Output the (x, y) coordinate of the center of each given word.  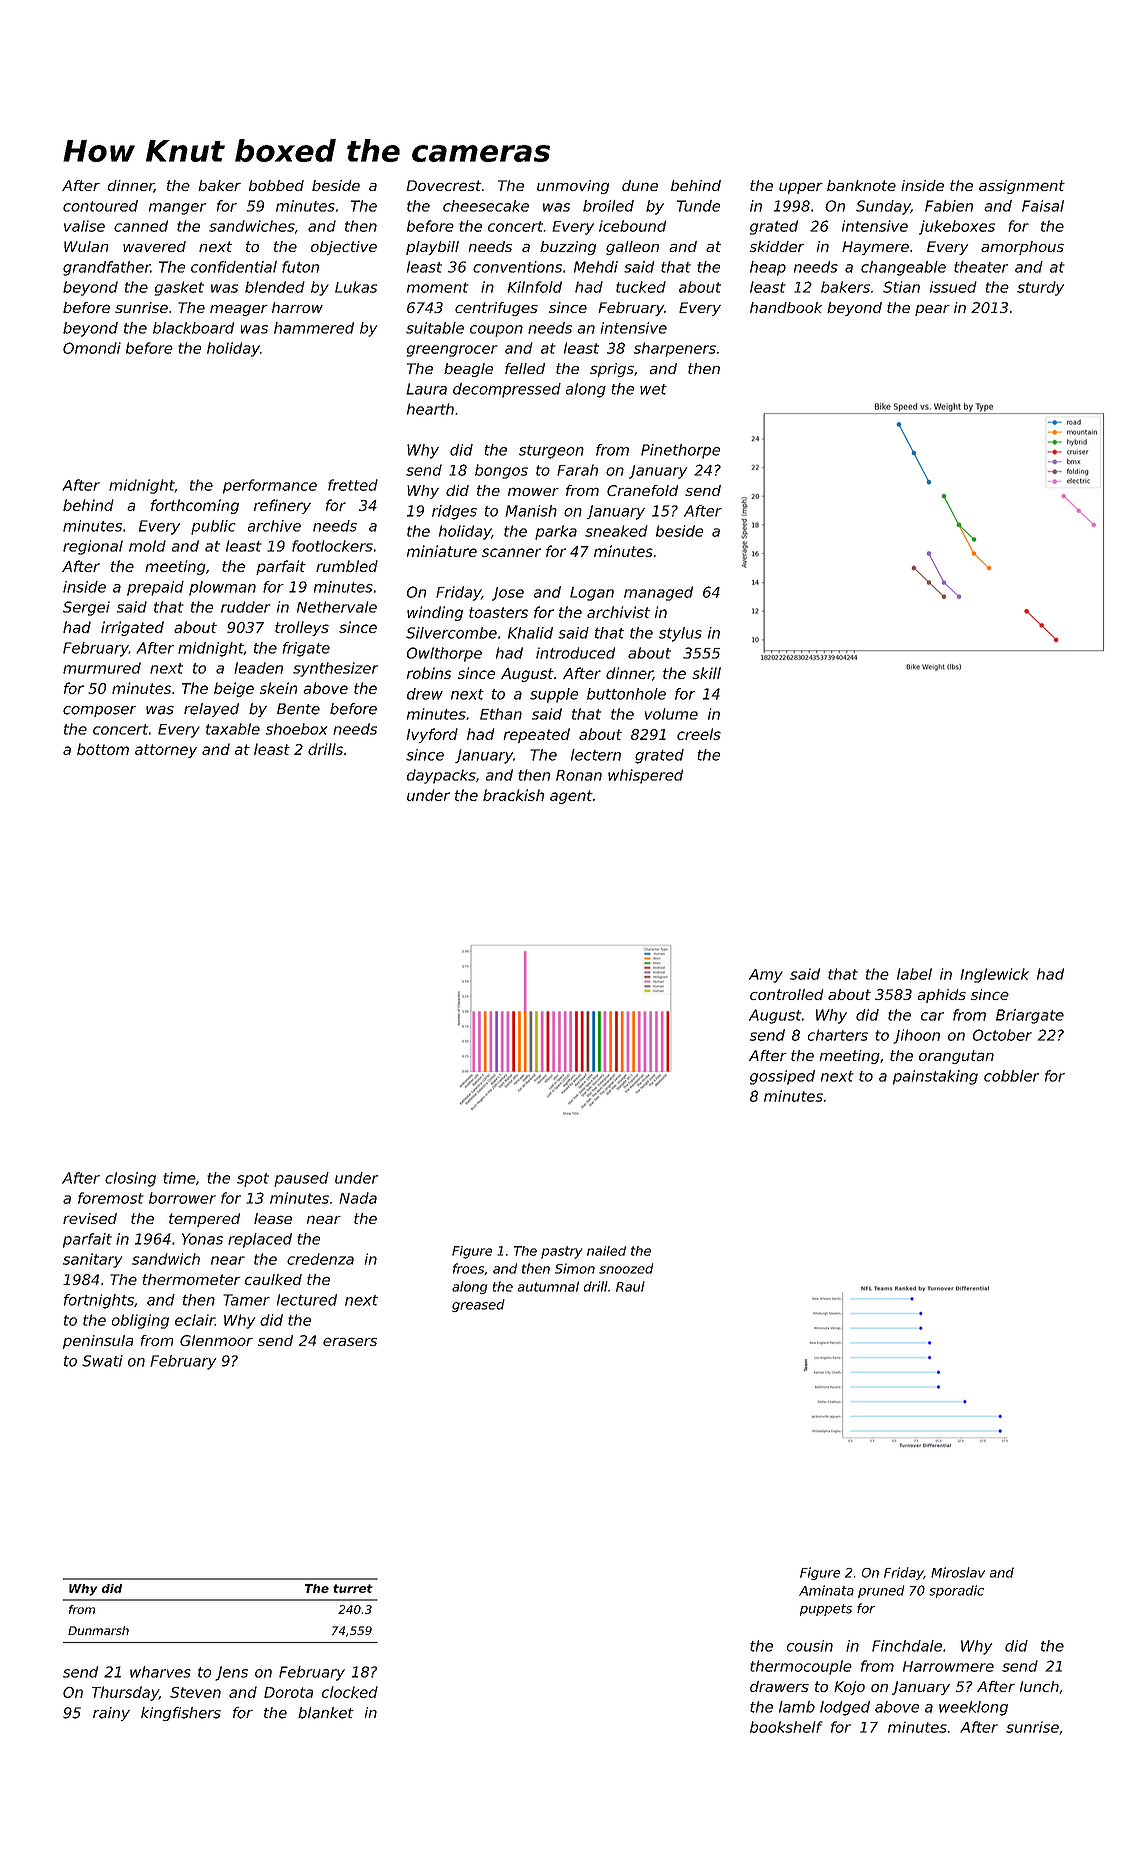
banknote (861, 185)
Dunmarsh (98, 1630)
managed (658, 593)
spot (253, 1180)
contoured (100, 206)
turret (353, 1588)
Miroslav (958, 1572)
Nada (358, 1198)
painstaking (935, 1077)
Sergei (86, 608)
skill (706, 673)
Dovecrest (443, 185)
